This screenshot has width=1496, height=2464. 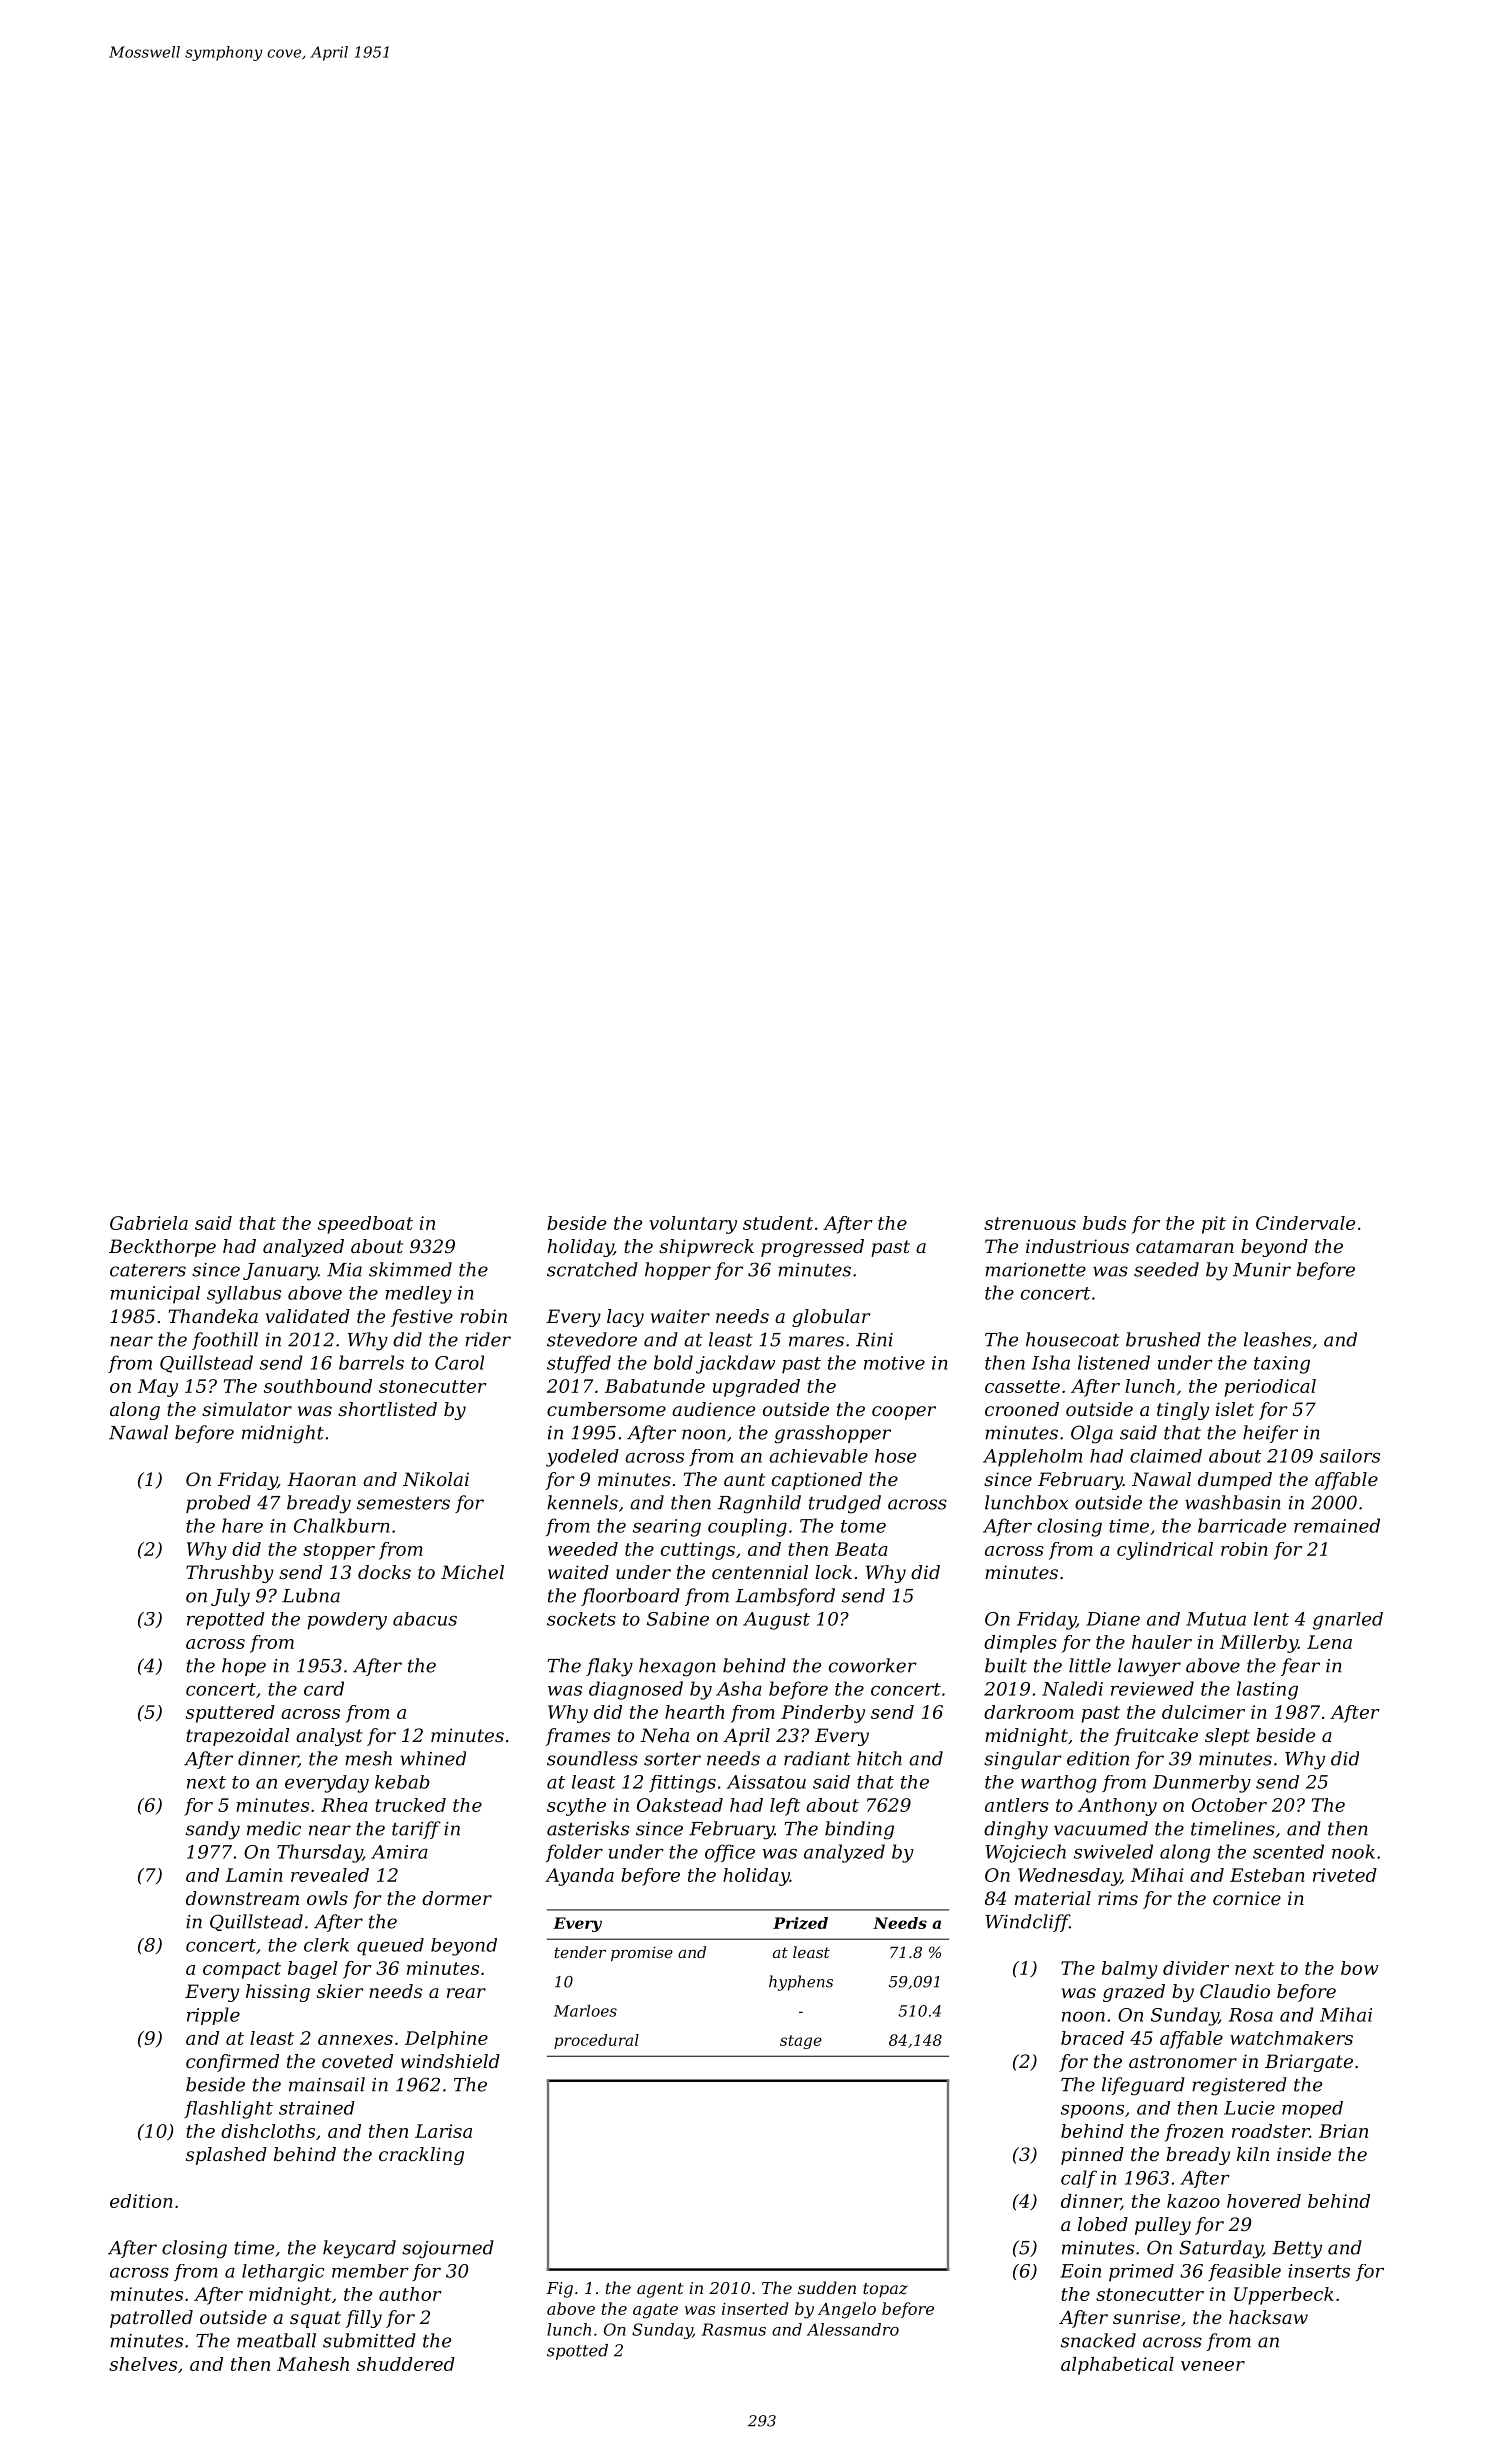 What do you see at coordinates (734, 2329) in the screenshot?
I see `Rasmus` at bounding box center [734, 2329].
